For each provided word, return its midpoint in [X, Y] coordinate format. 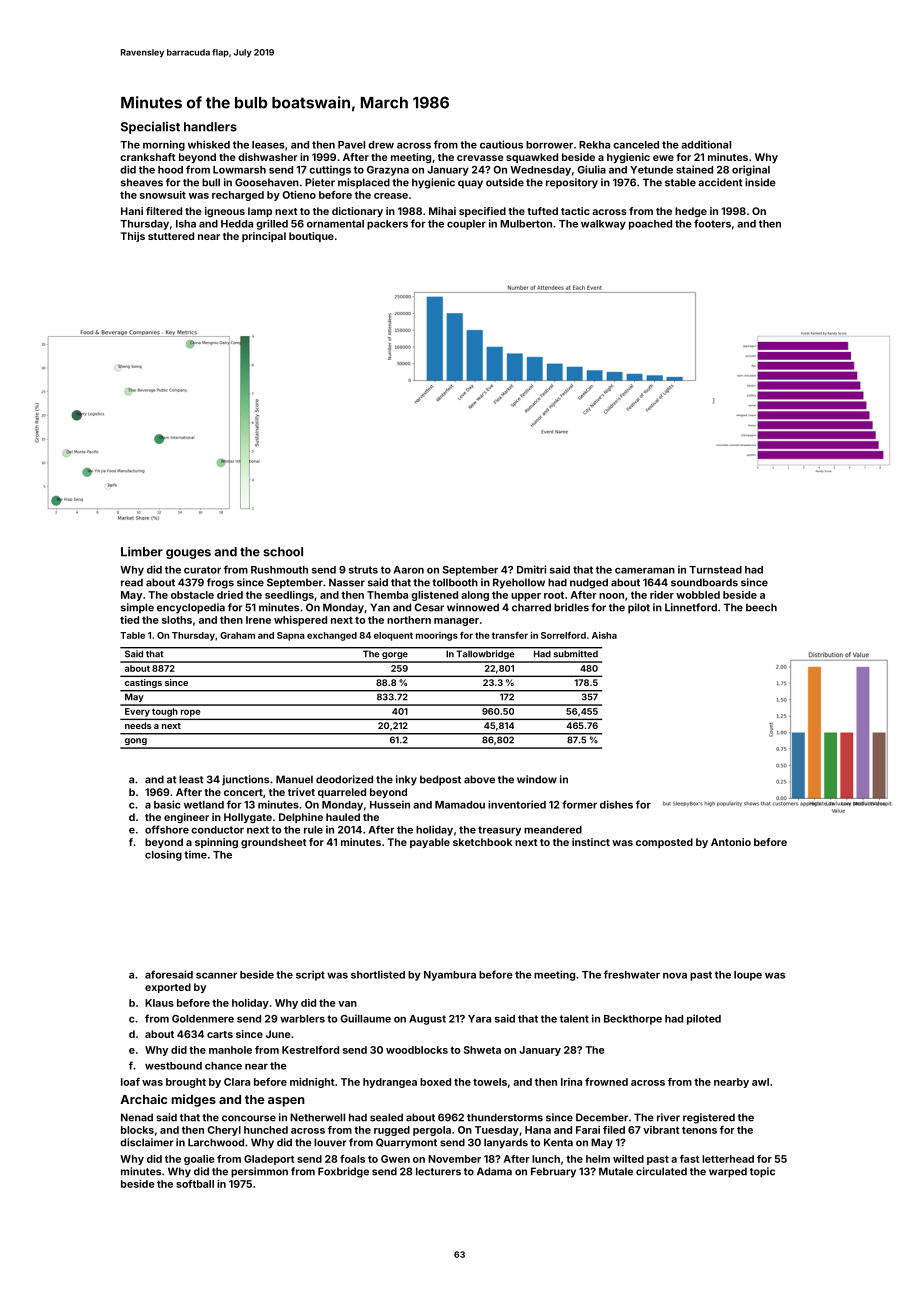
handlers [210, 127]
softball [195, 1184]
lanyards [506, 1143]
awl [760, 1082]
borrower [549, 145]
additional [706, 144]
